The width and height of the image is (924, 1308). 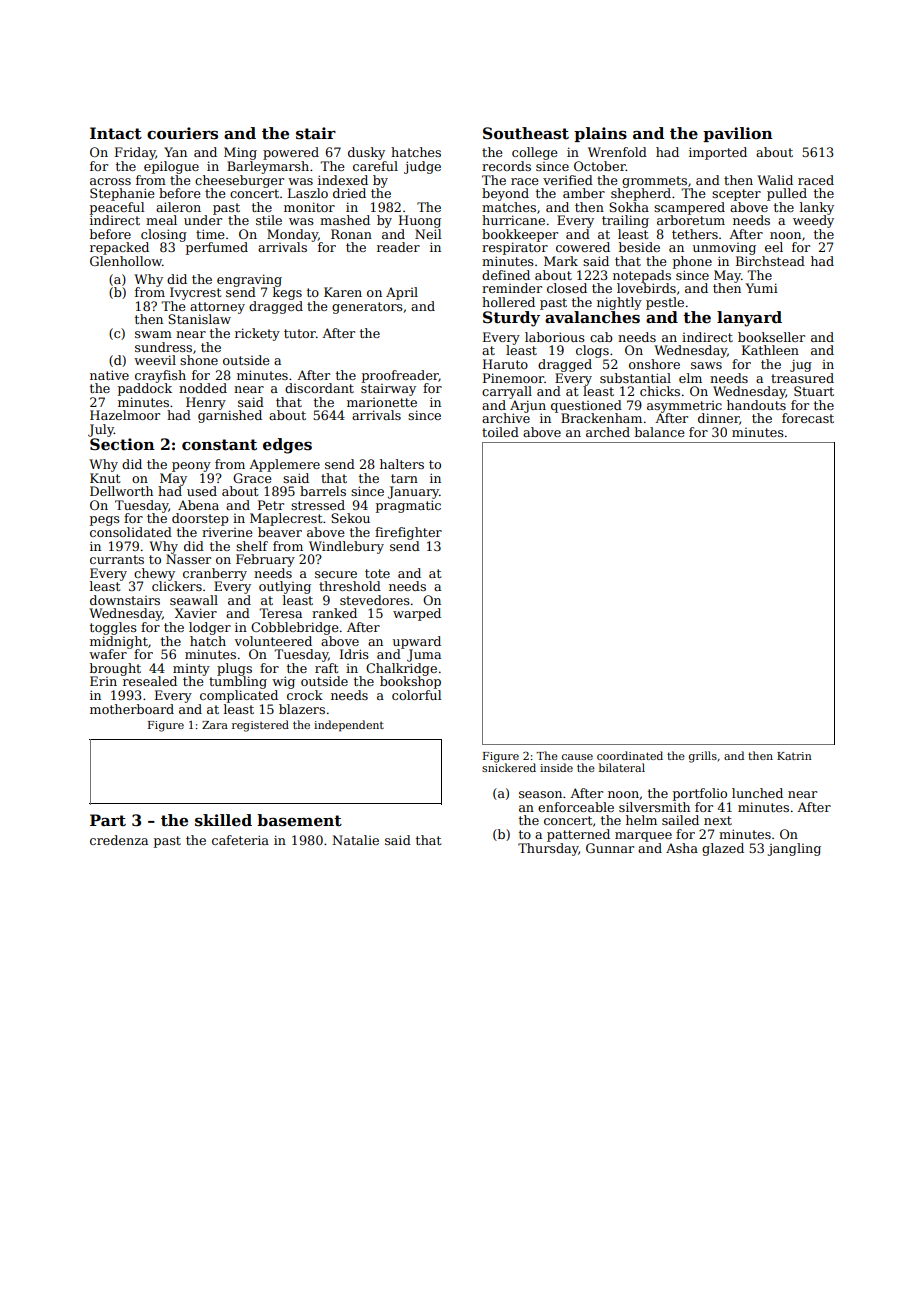 I want to click on Knut, so click(x=105, y=478).
